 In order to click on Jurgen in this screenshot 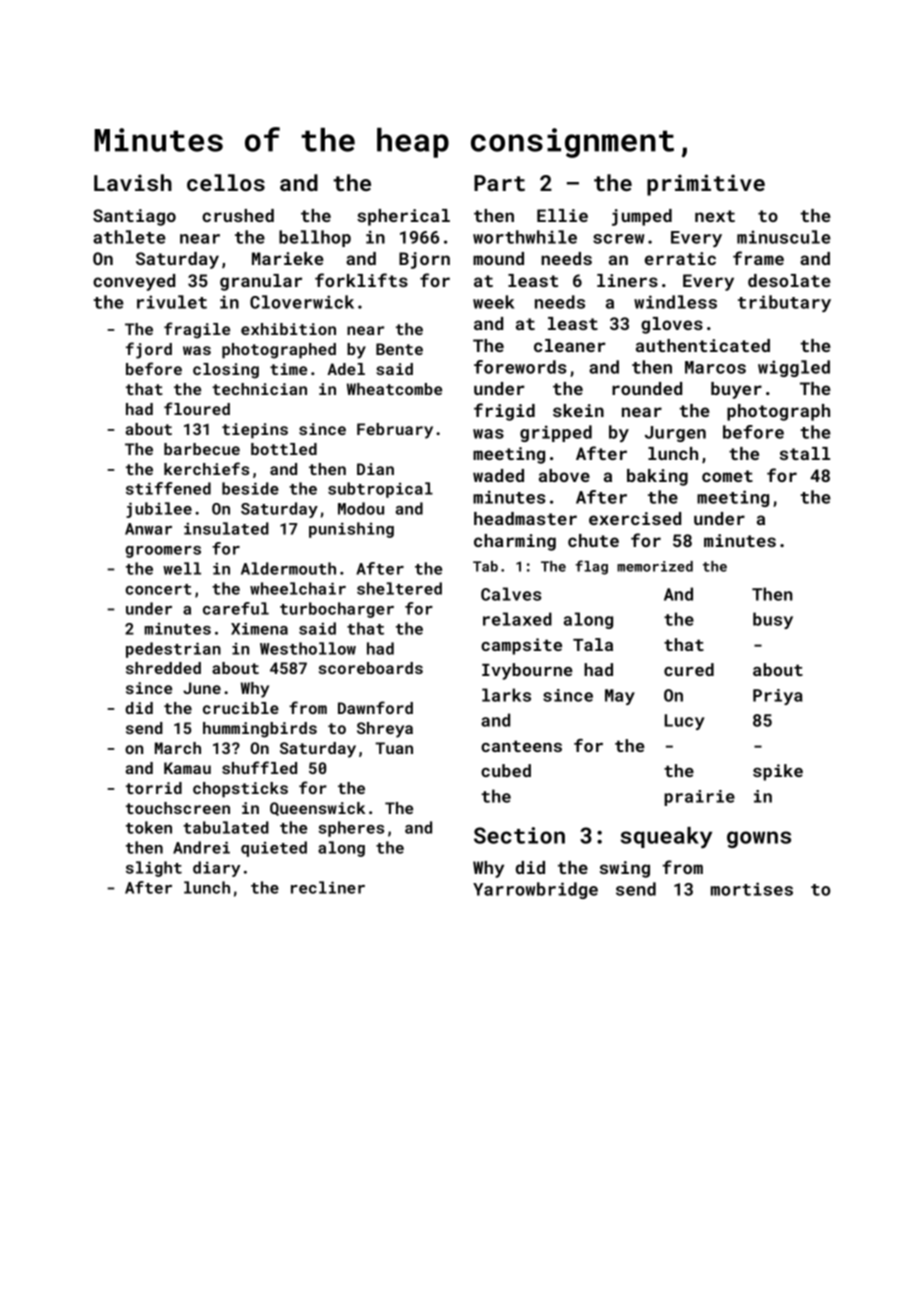, I will do `click(675, 434)`.
